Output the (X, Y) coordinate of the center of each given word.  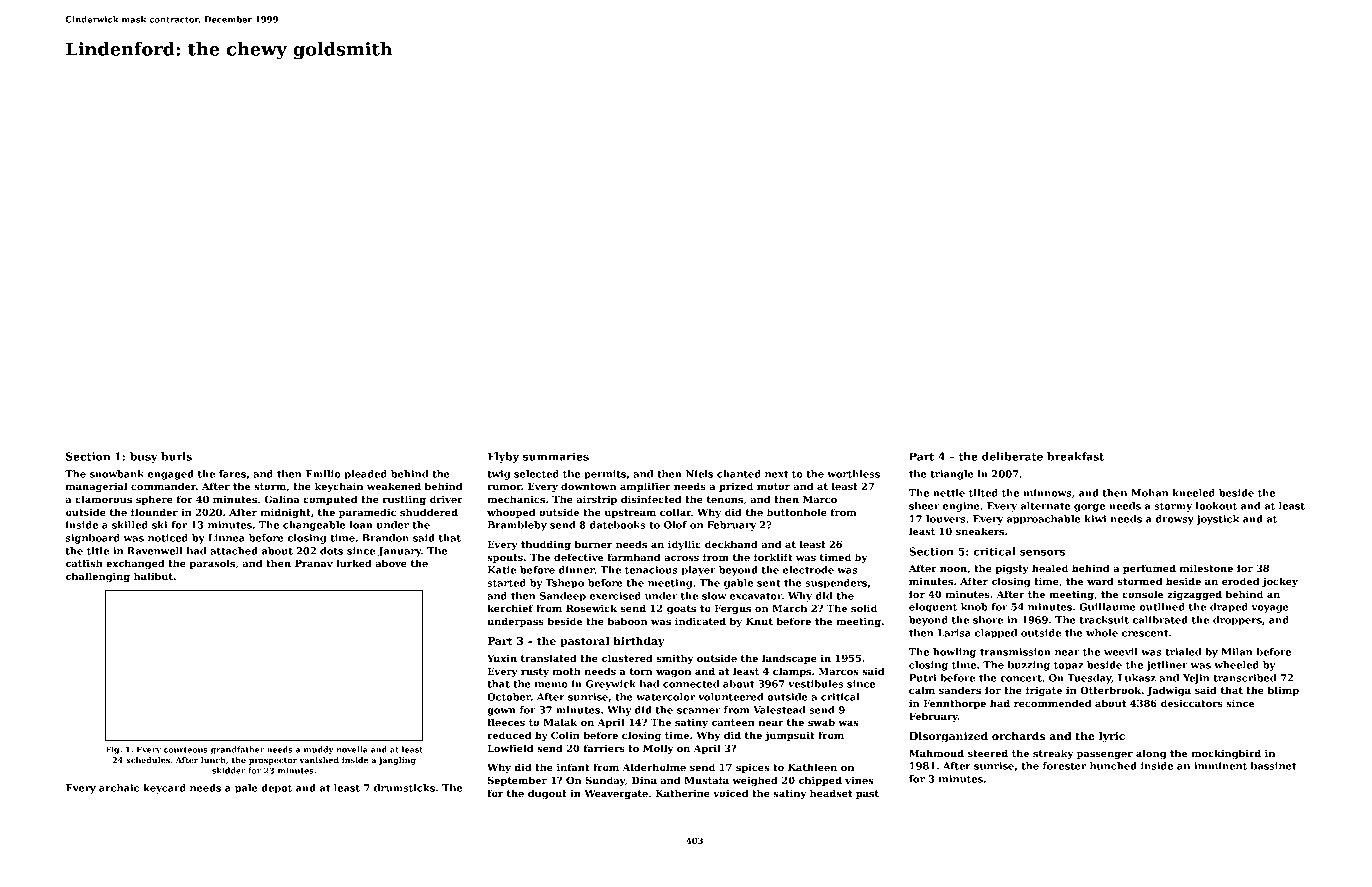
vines (859, 780)
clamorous (103, 499)
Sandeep (563, 597)
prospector (273, 761)
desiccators (1192, 703)
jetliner (1167, 666)
